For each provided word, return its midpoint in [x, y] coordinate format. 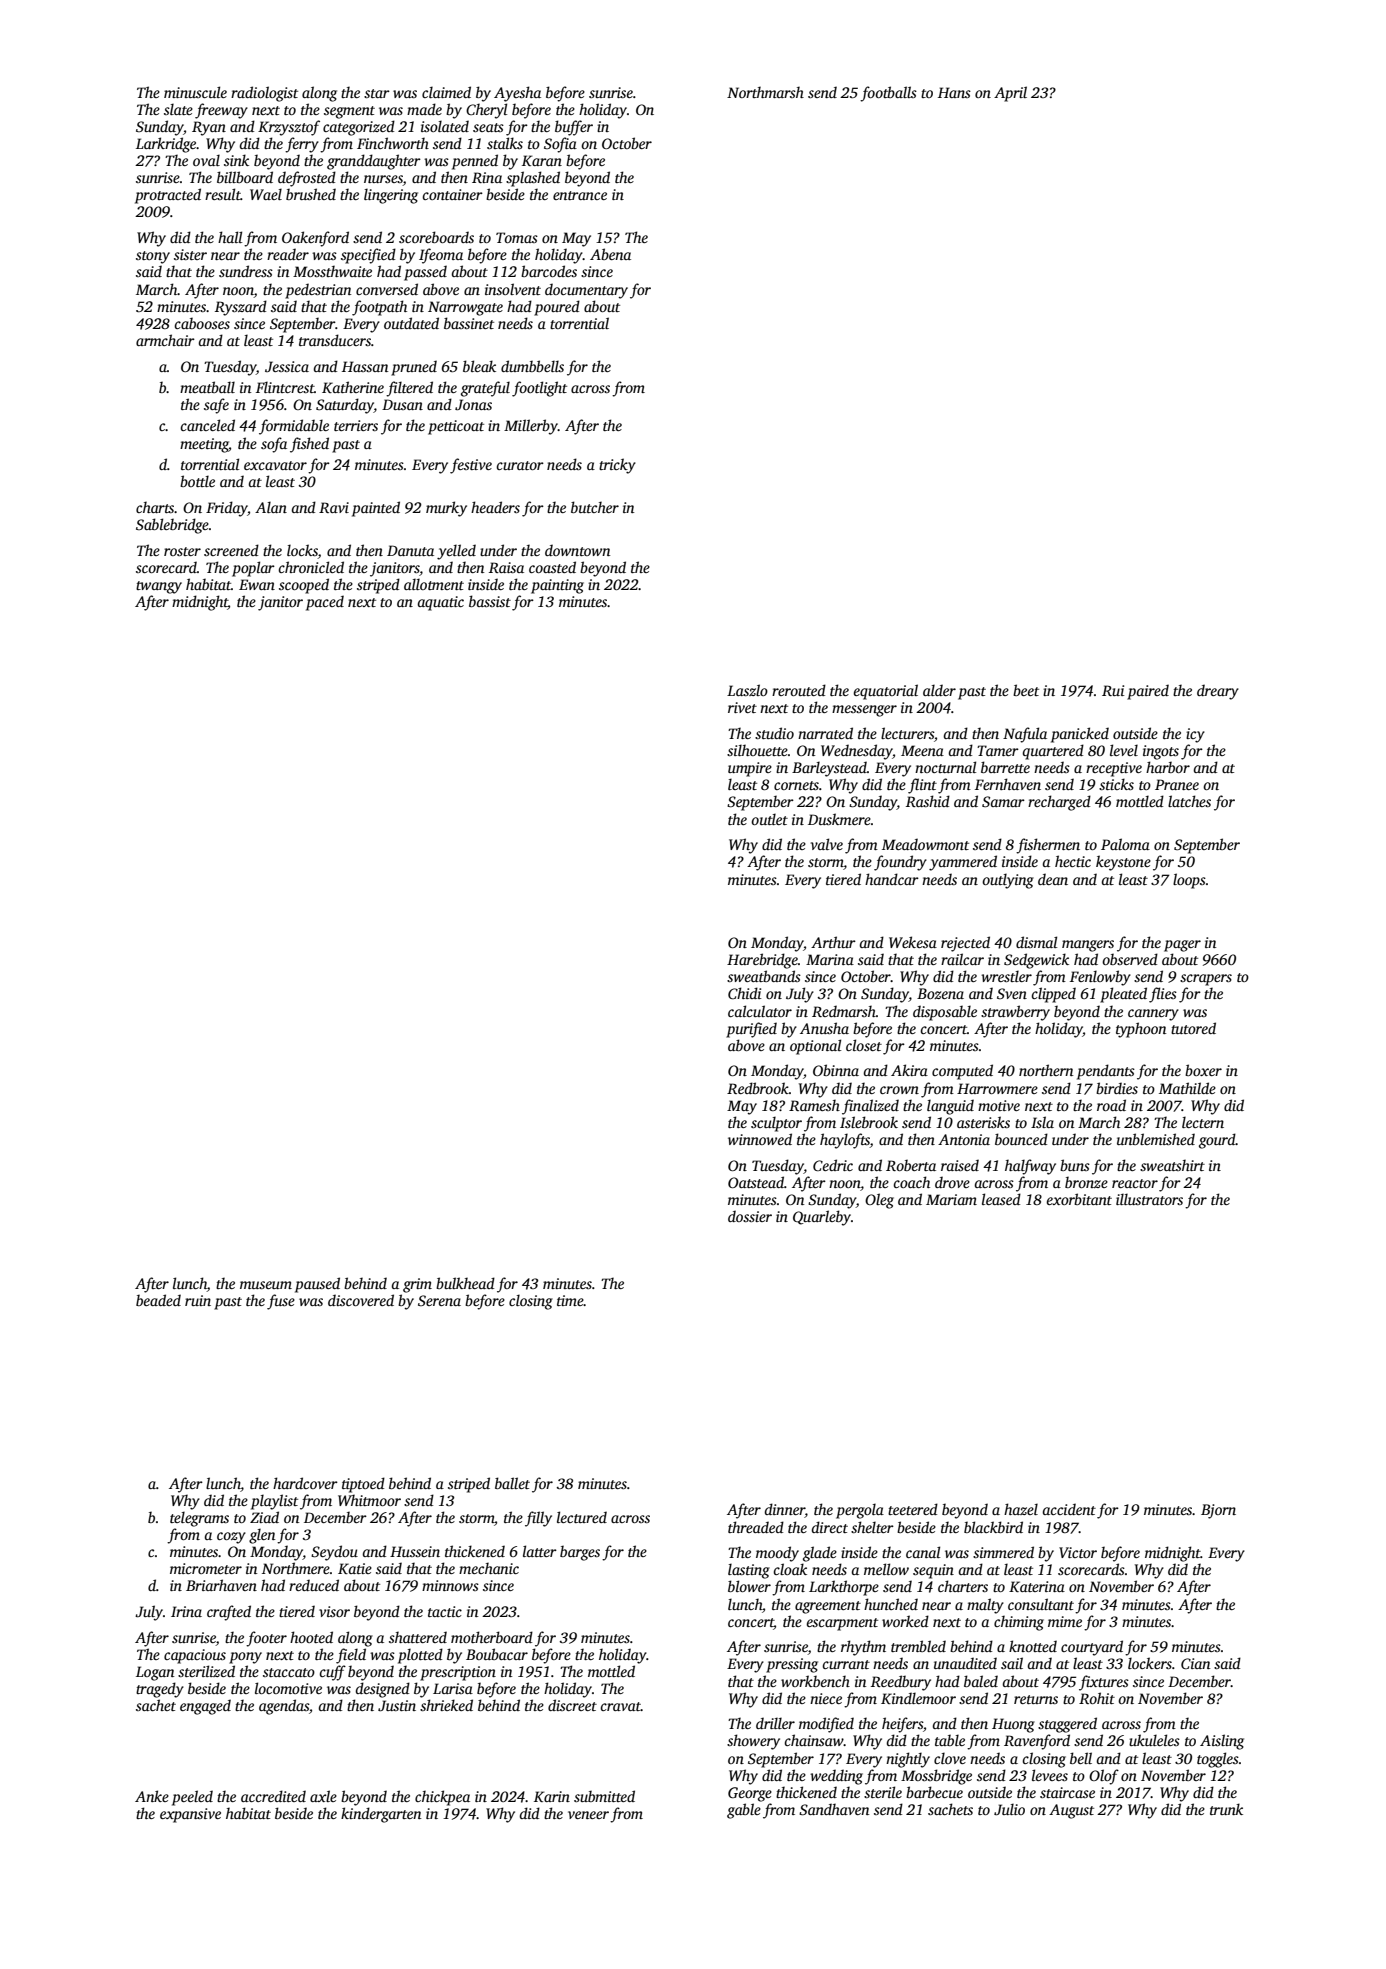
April [1010, 94]
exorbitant [1079, 1199]
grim [417, 1285]
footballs [888, 94]
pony [245, 1658]
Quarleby [822, 1218]
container [453, 194]
